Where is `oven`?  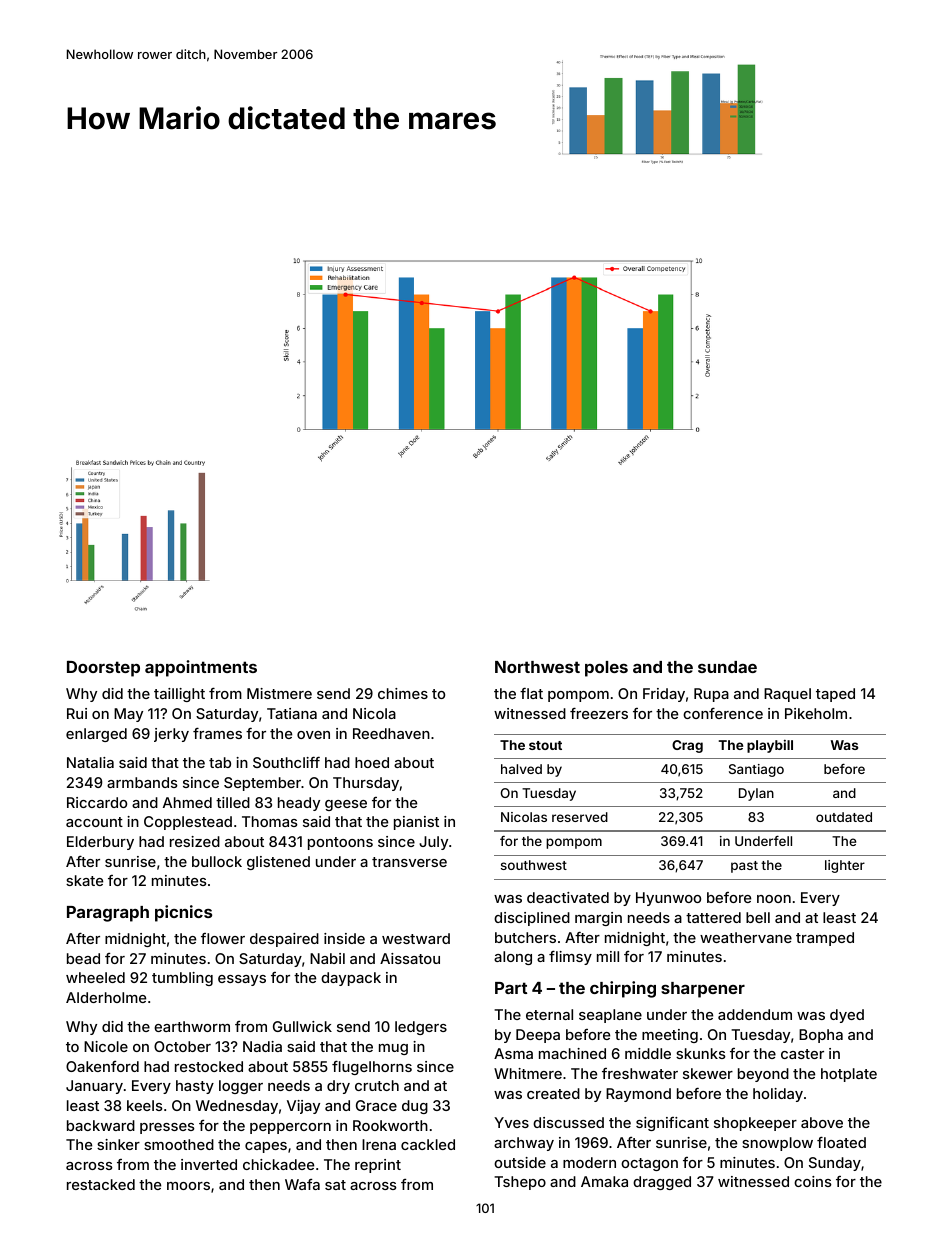
oven is located at coordinates (313, 735).
